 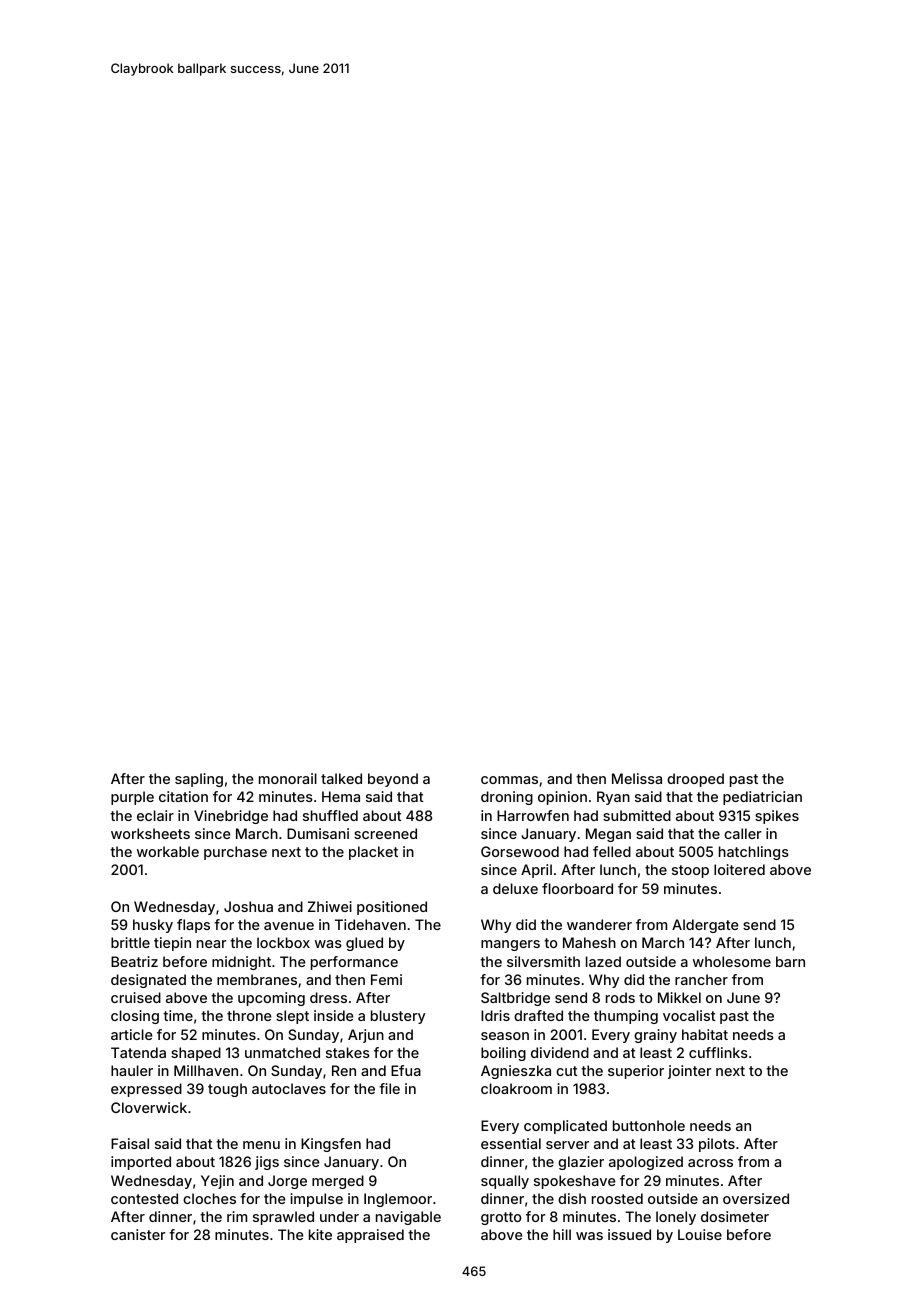 I want to click on canister, so click(x=138, y=1234).
